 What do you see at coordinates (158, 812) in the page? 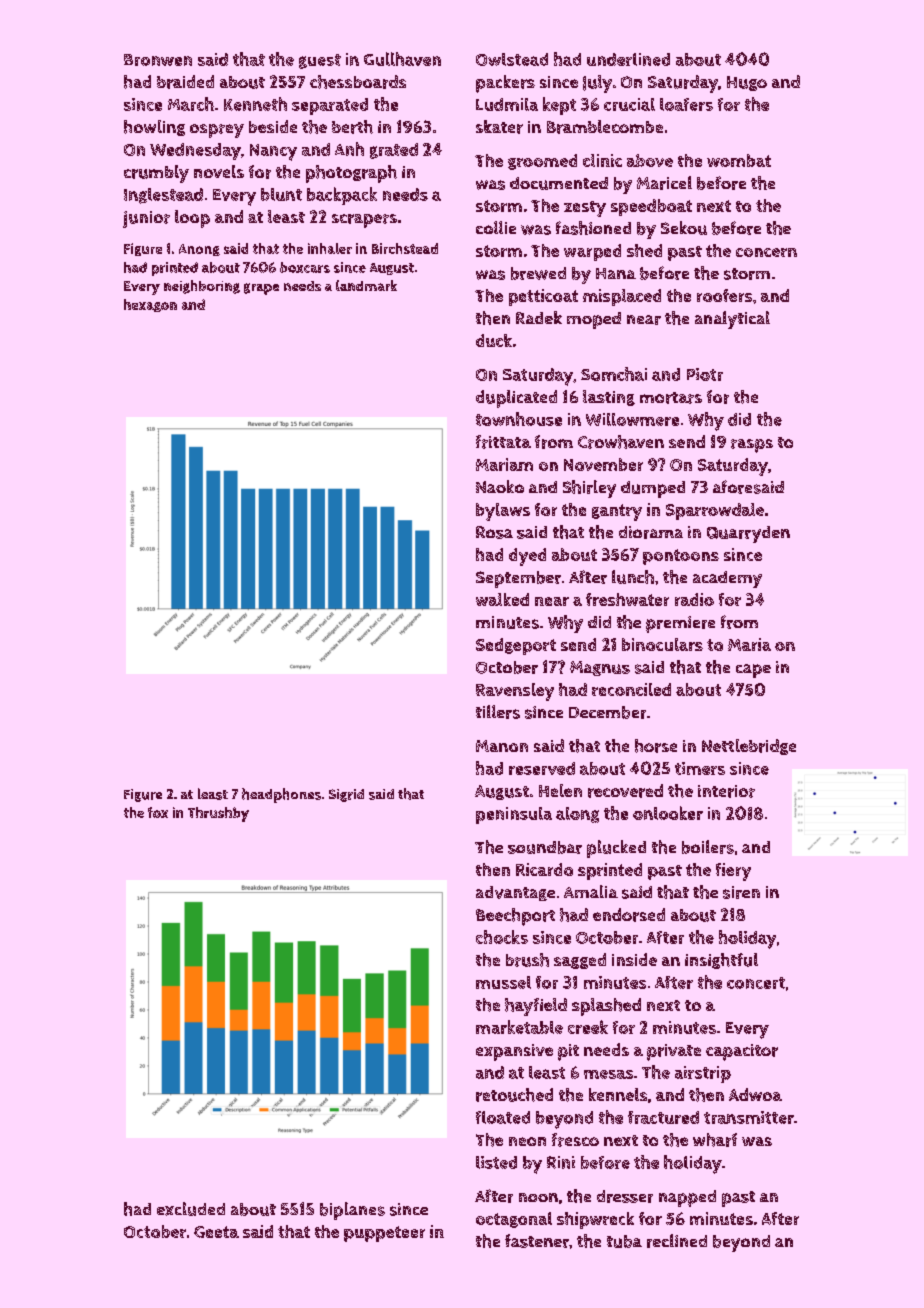
I see `fox` at bounding box center [158, 812].
